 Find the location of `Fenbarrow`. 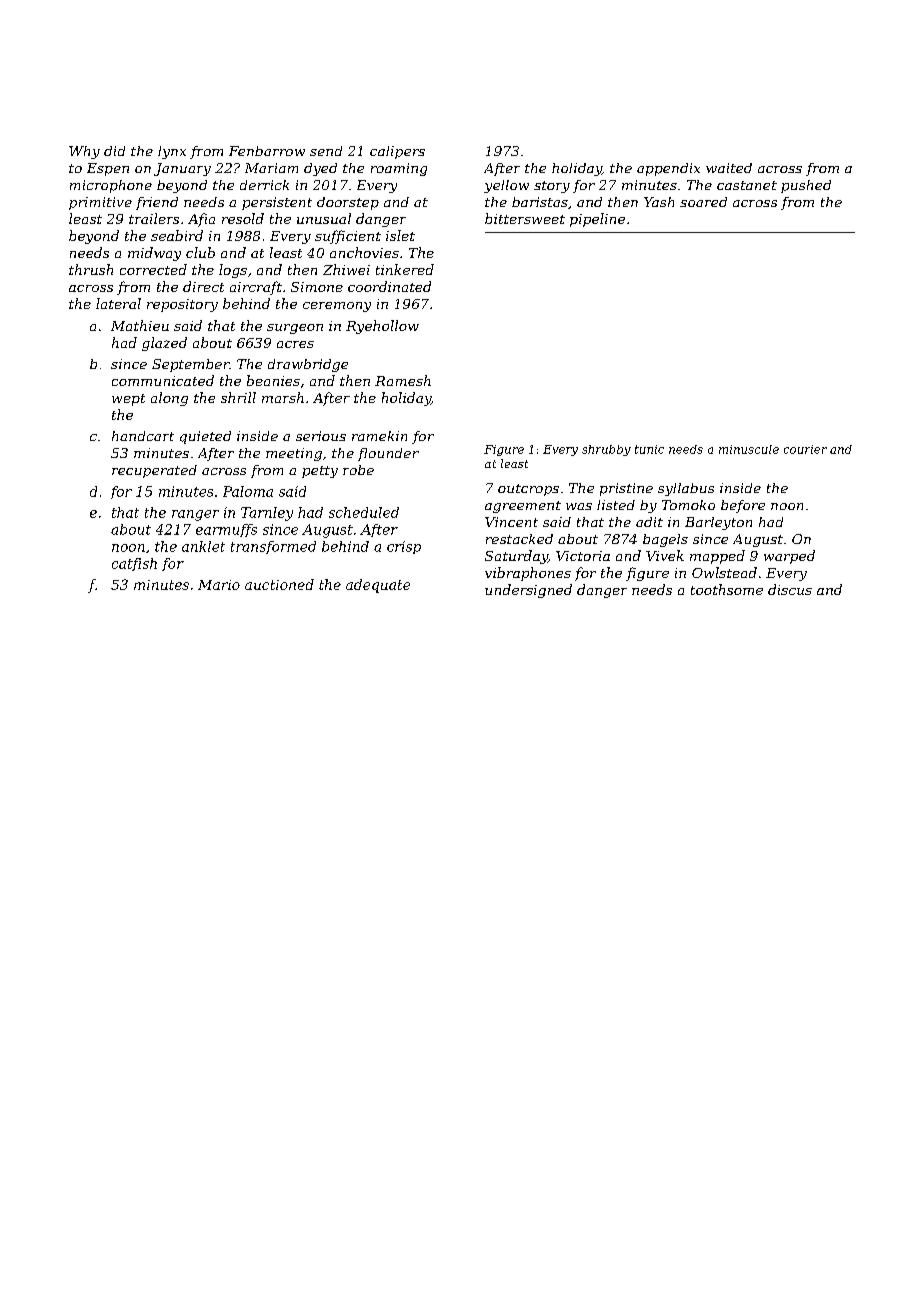

Fenbarrow is located at coordinates (267, 151).
